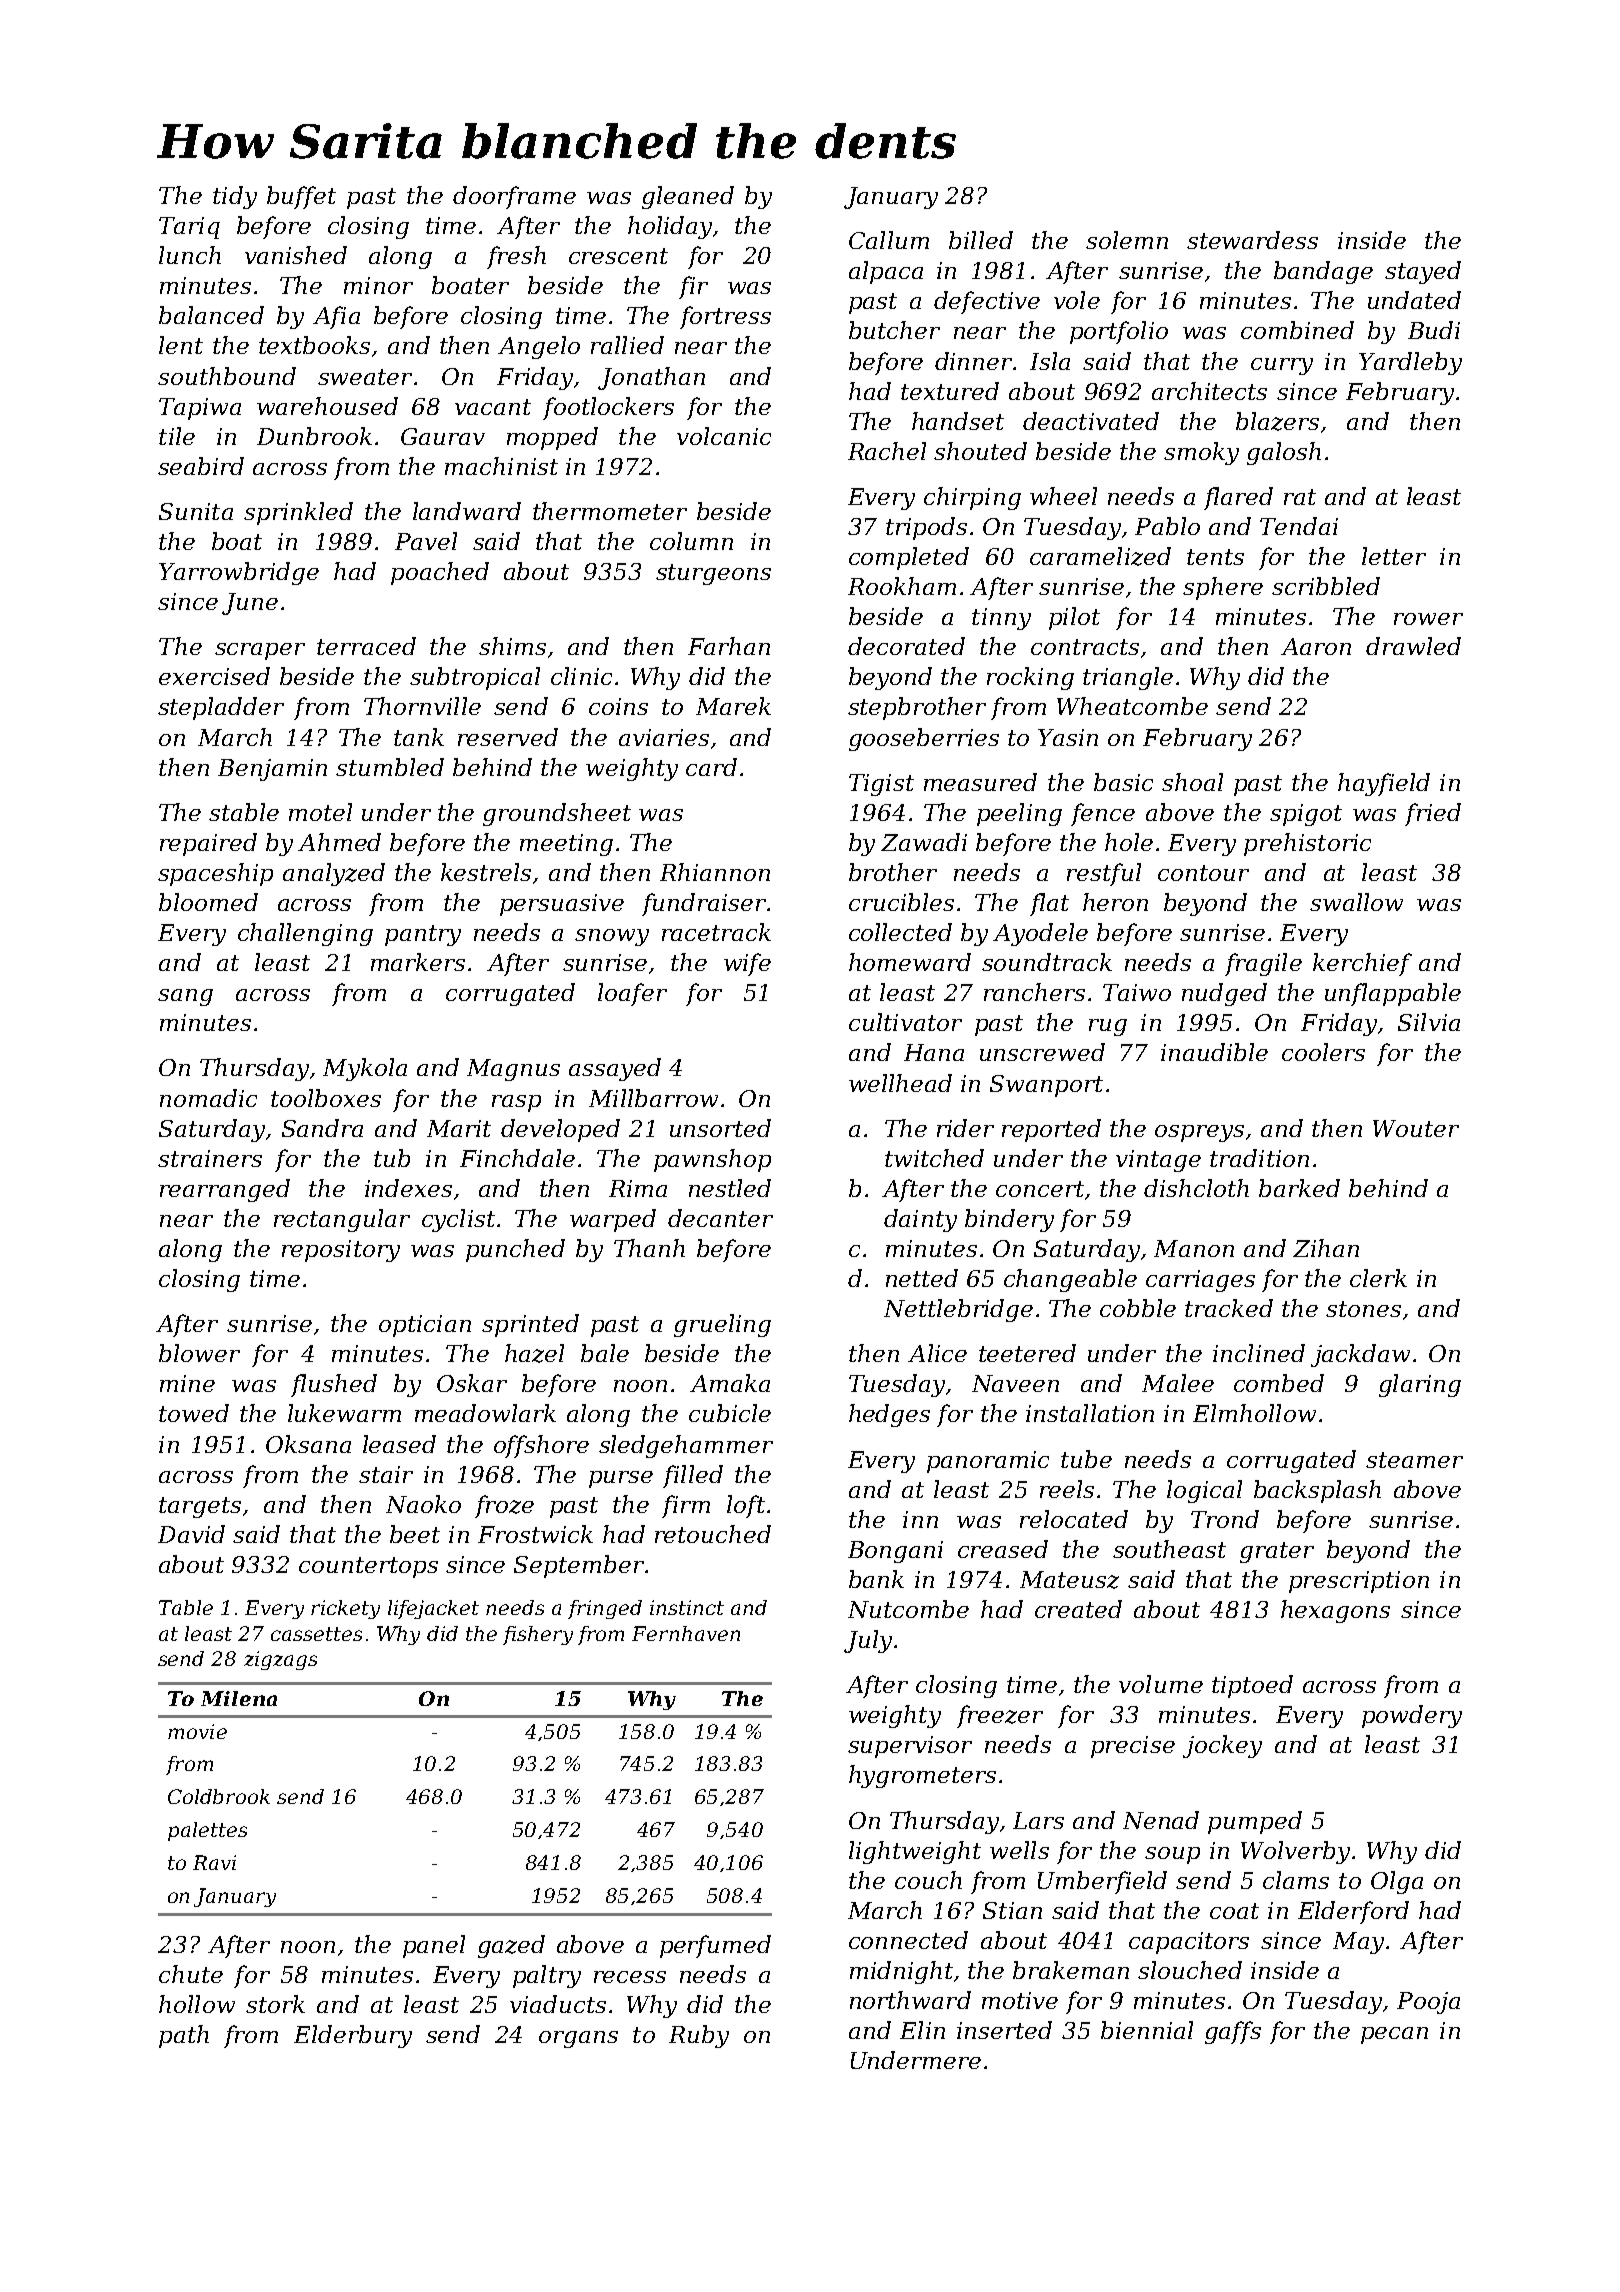  Describe the element at coordinates (1295, 1852) in the screenshot. I see `Wolverby` at that location.
